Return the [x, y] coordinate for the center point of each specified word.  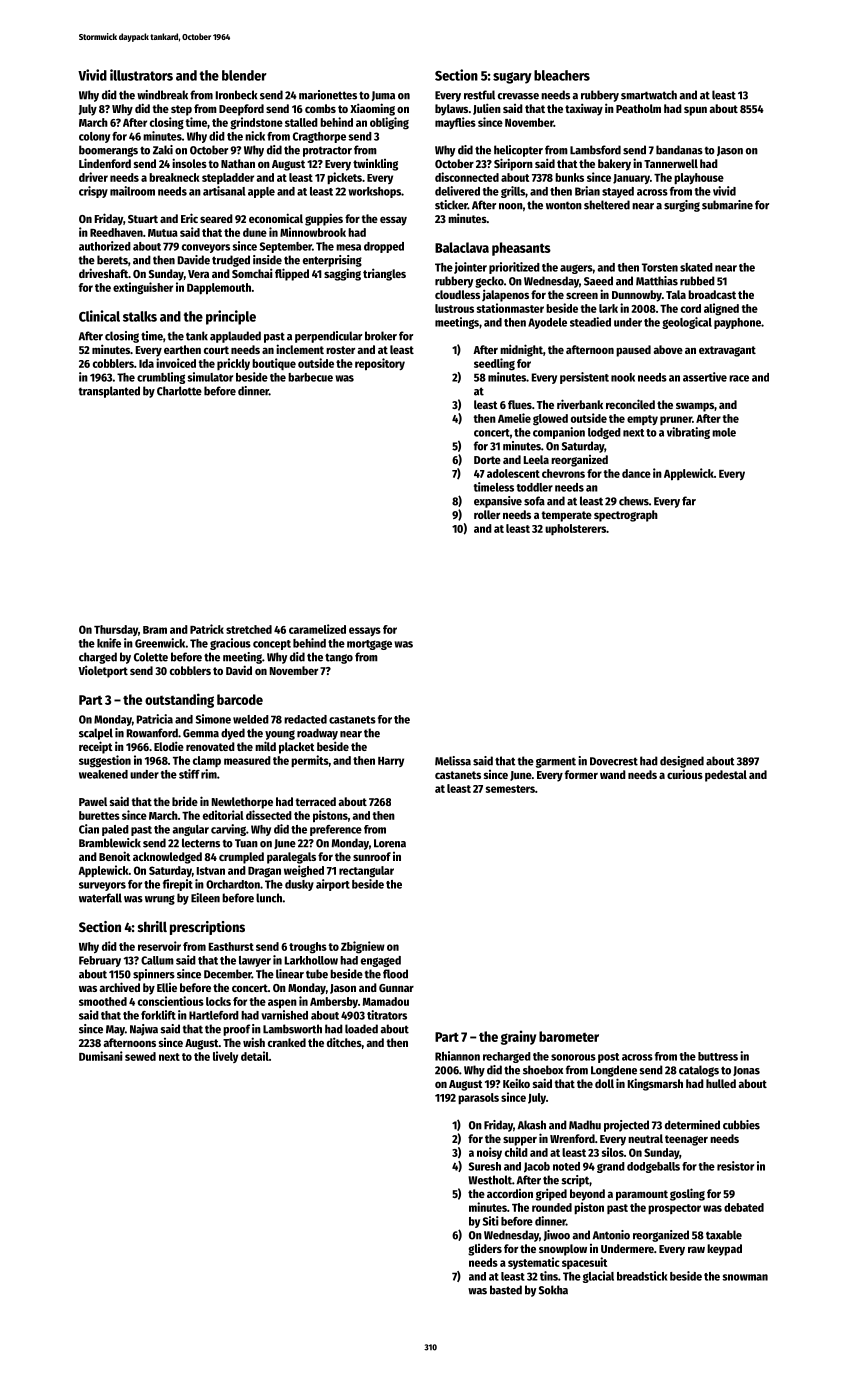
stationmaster [510, 308]
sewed [140, 1056]
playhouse [699, 178]
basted [506, 1290]
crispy [93, 192]
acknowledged [167, 858]
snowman [745, 1277]
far [689, 501]
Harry [391, 762]
